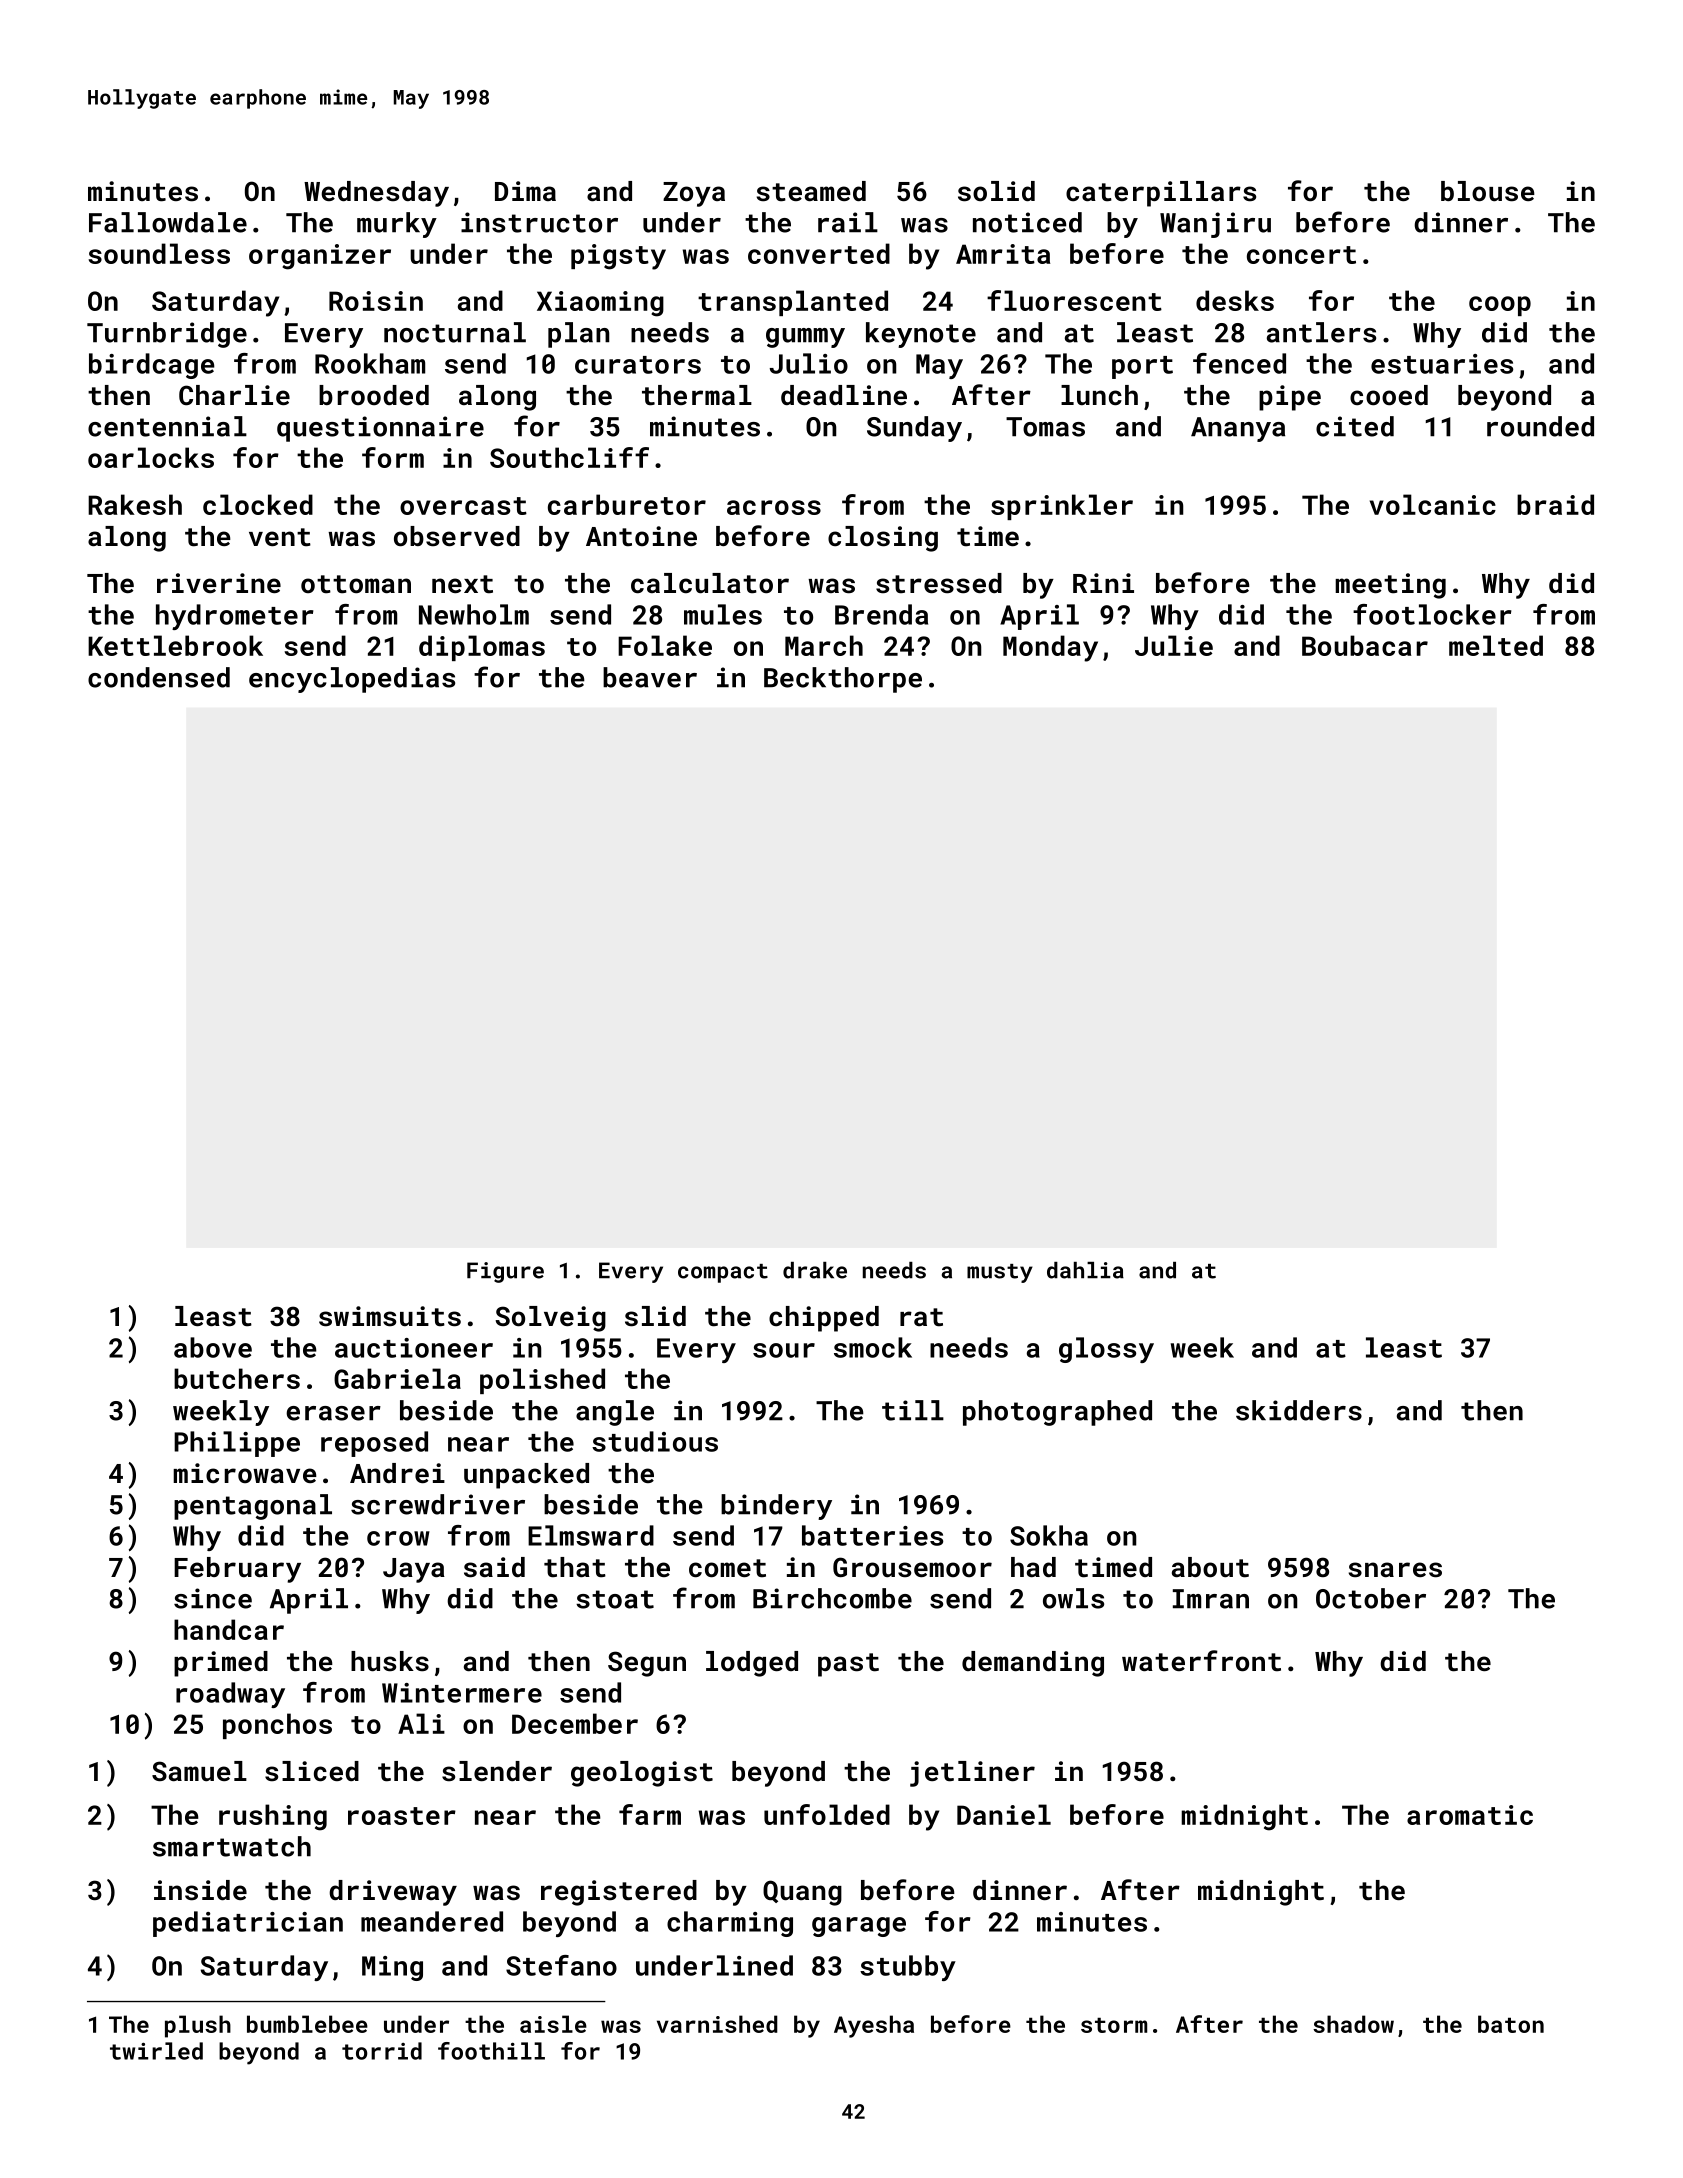 This document has height=2178, width=1683. Describe the element at coordinates (1365, 645) in the document. I see `Boubacar` at that location.
